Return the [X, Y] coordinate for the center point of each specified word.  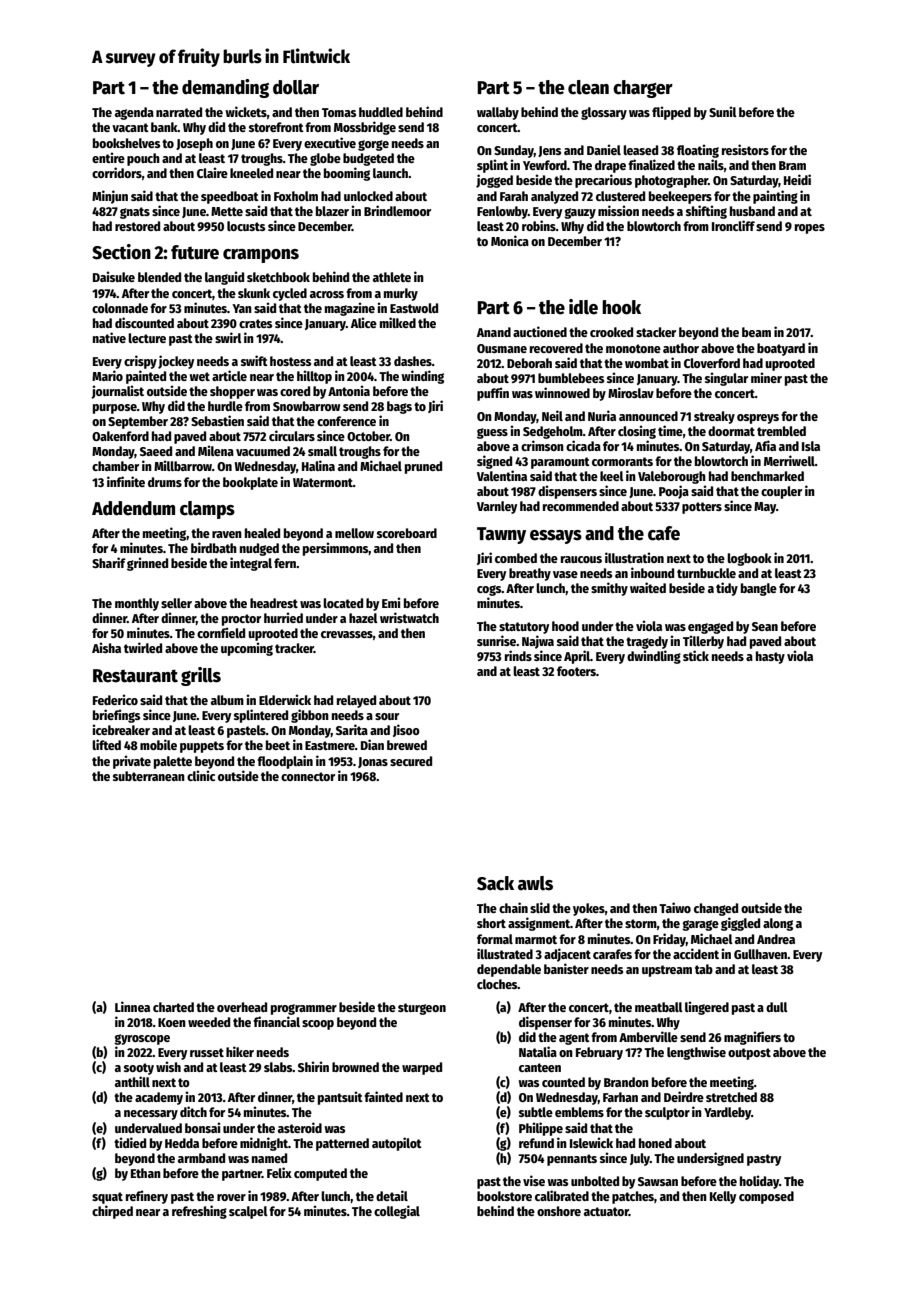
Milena [216, 450]
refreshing [199, 1212]
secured [411, 761]
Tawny [501, 535]
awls [535, 883]
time [670, 430]
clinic [201, 775]
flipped [671, 113]
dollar [296, 87]
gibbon [310, 716]
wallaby [498, 113]
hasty [770, 657]
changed [716, 909]
